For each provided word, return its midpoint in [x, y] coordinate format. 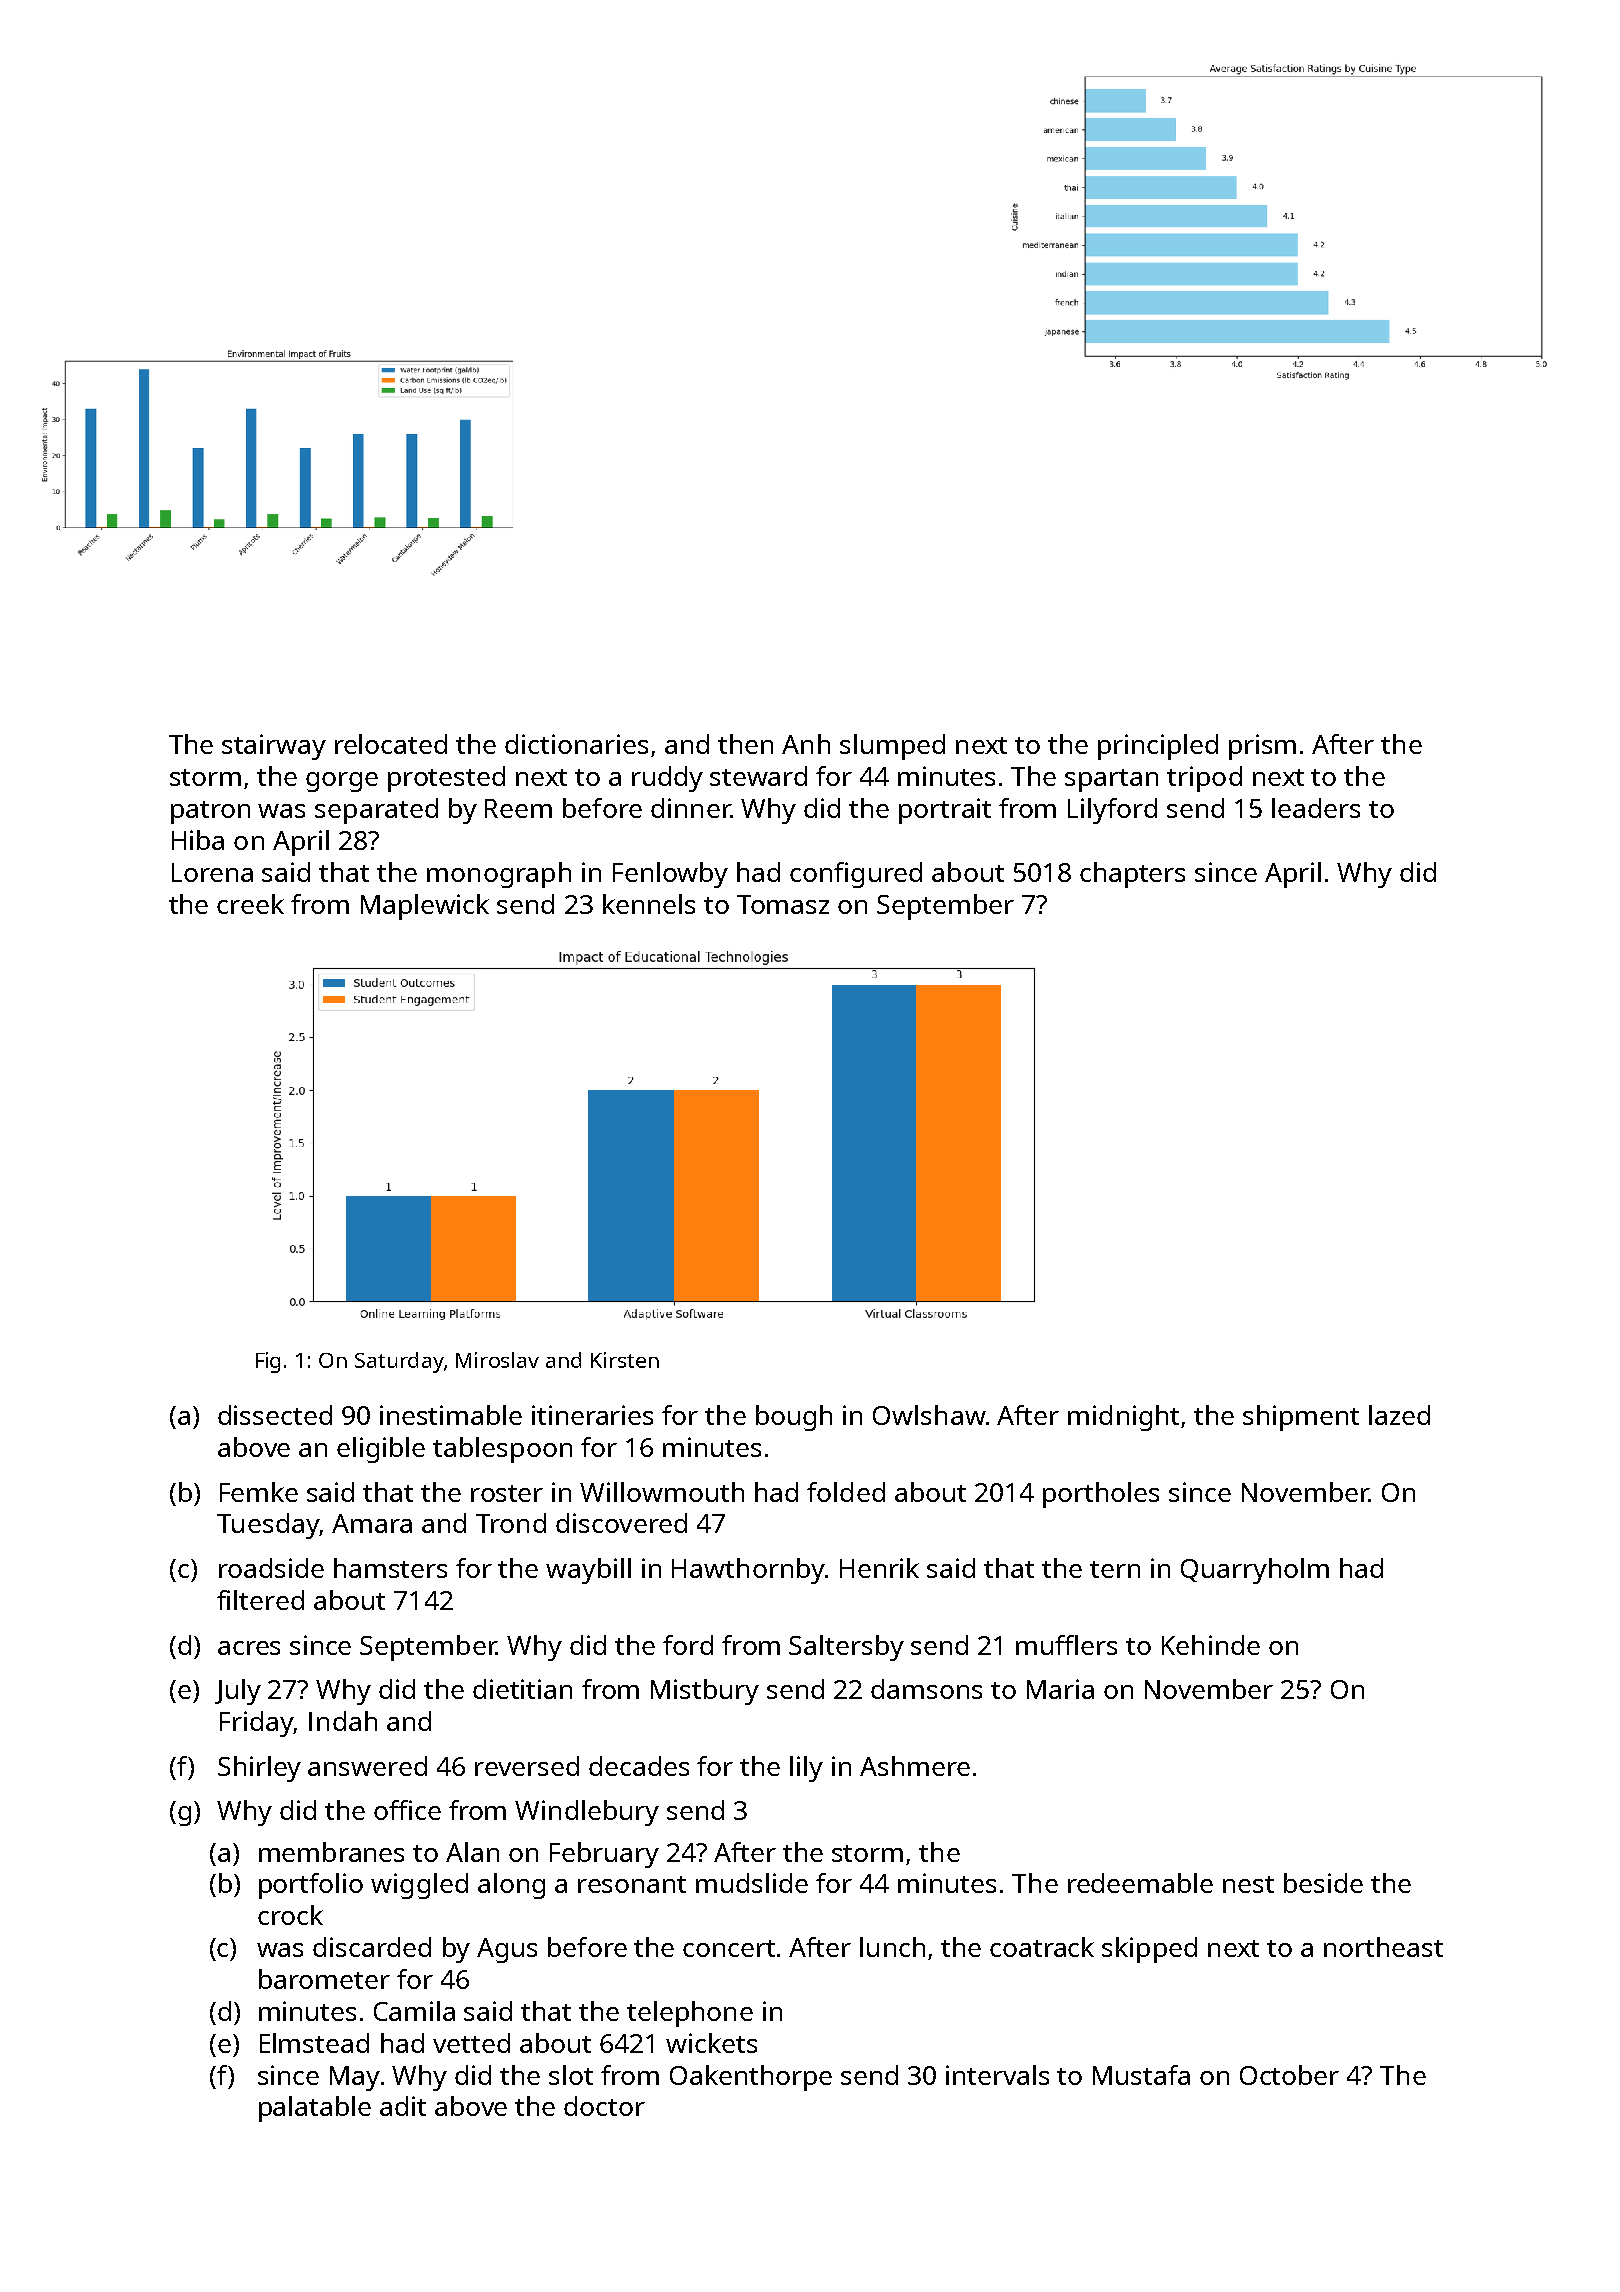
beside [1323, 1883]
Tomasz [783, 904]
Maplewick [425, 907]
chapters [1132, 875]
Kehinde [1211, 1645]
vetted [471, 2043]
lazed [1399, 1415]
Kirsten [625, 1360]
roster [507, 1493]
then [745, 744]
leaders [1316, 808]
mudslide [752, 1883]
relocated [391, 744]
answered [367, 1766]
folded [846, 1492]
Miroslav [497, 1360]
